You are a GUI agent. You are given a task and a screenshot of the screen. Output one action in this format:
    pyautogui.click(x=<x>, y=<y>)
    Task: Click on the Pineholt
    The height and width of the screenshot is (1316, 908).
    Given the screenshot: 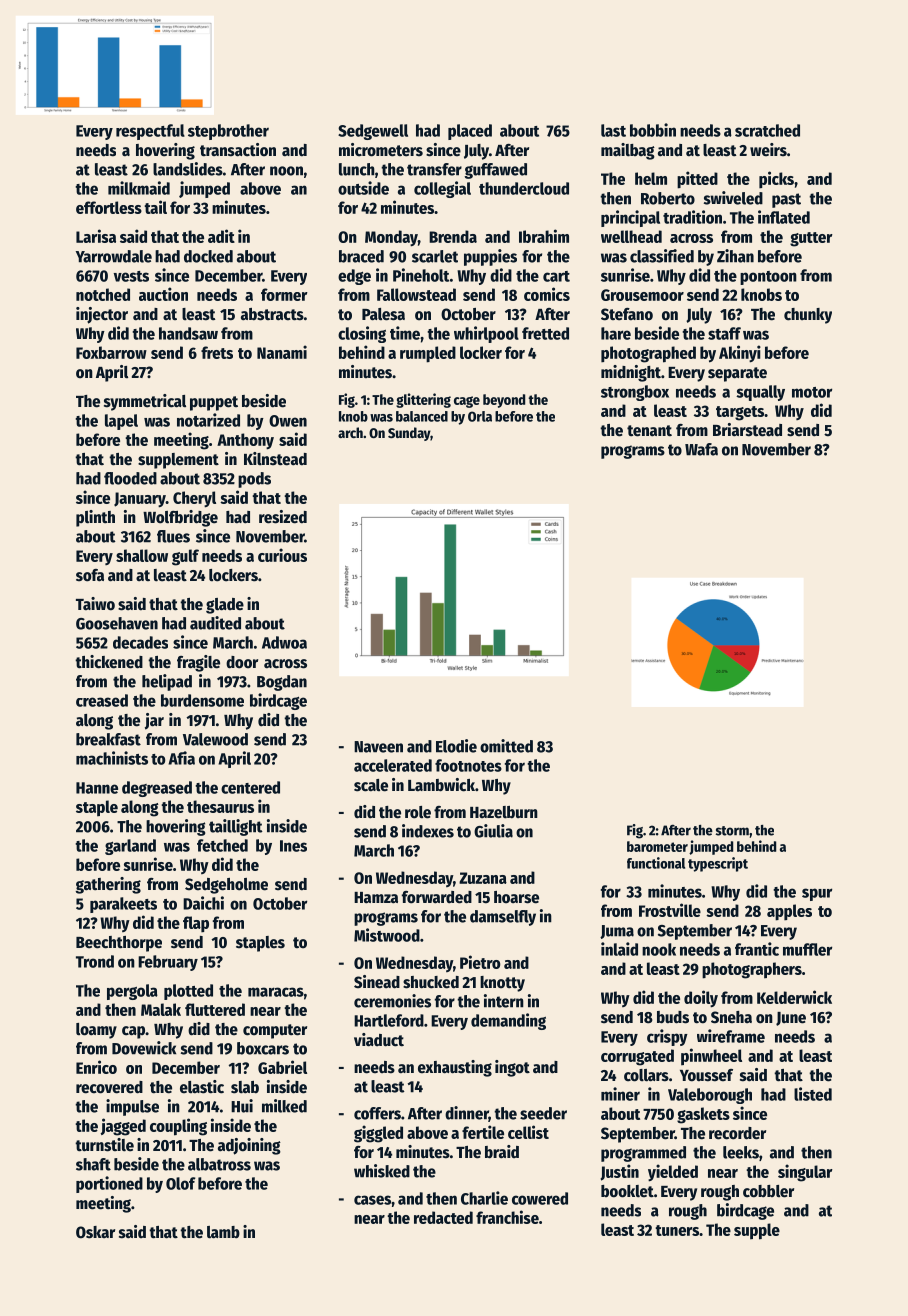 What is the action you would take?
    pyautogui.click(x=421, y=275)
